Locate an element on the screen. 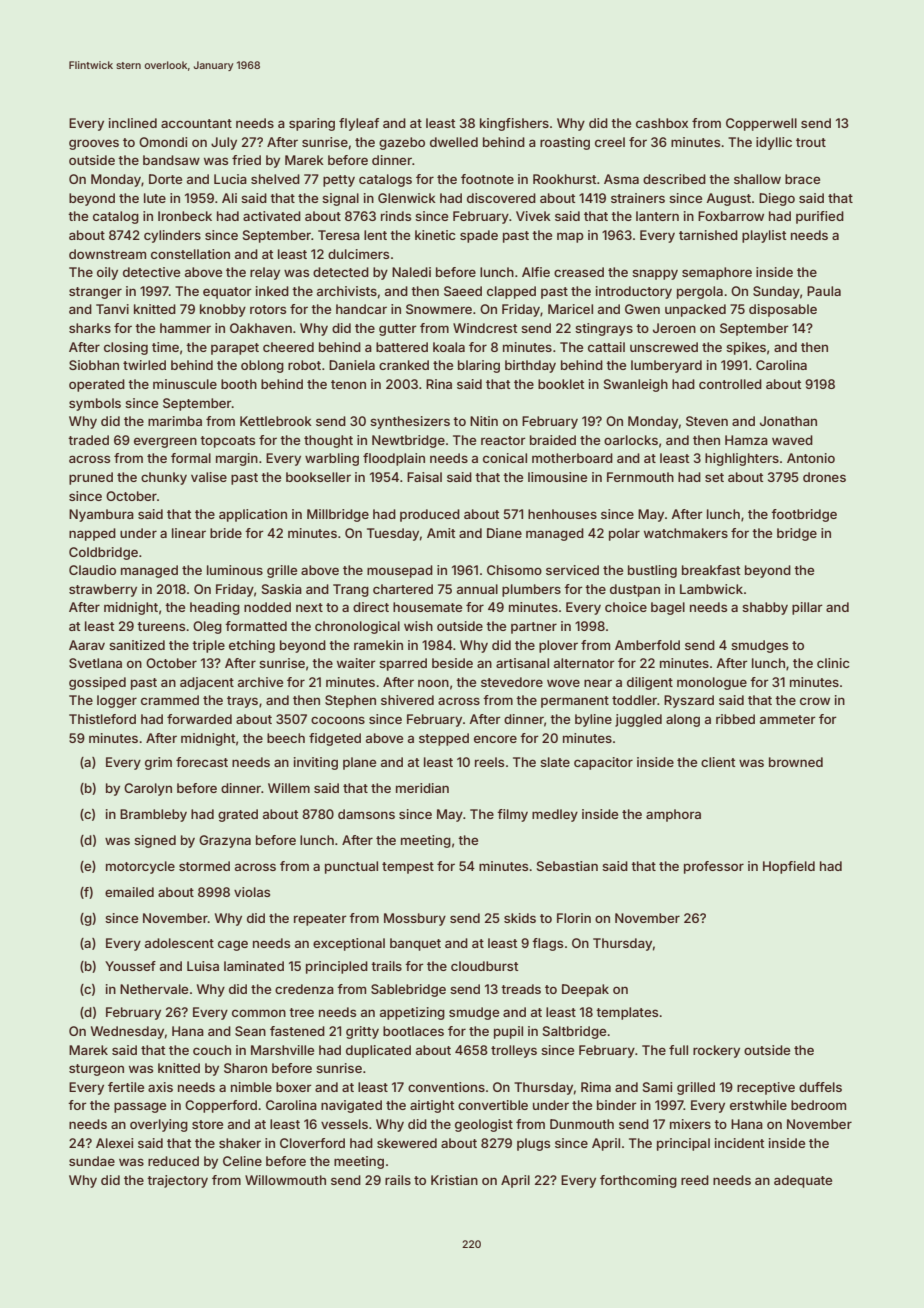 The width and height of the screenshot is (924, 1308). Brambleby is located at coordinates (153, 815).
